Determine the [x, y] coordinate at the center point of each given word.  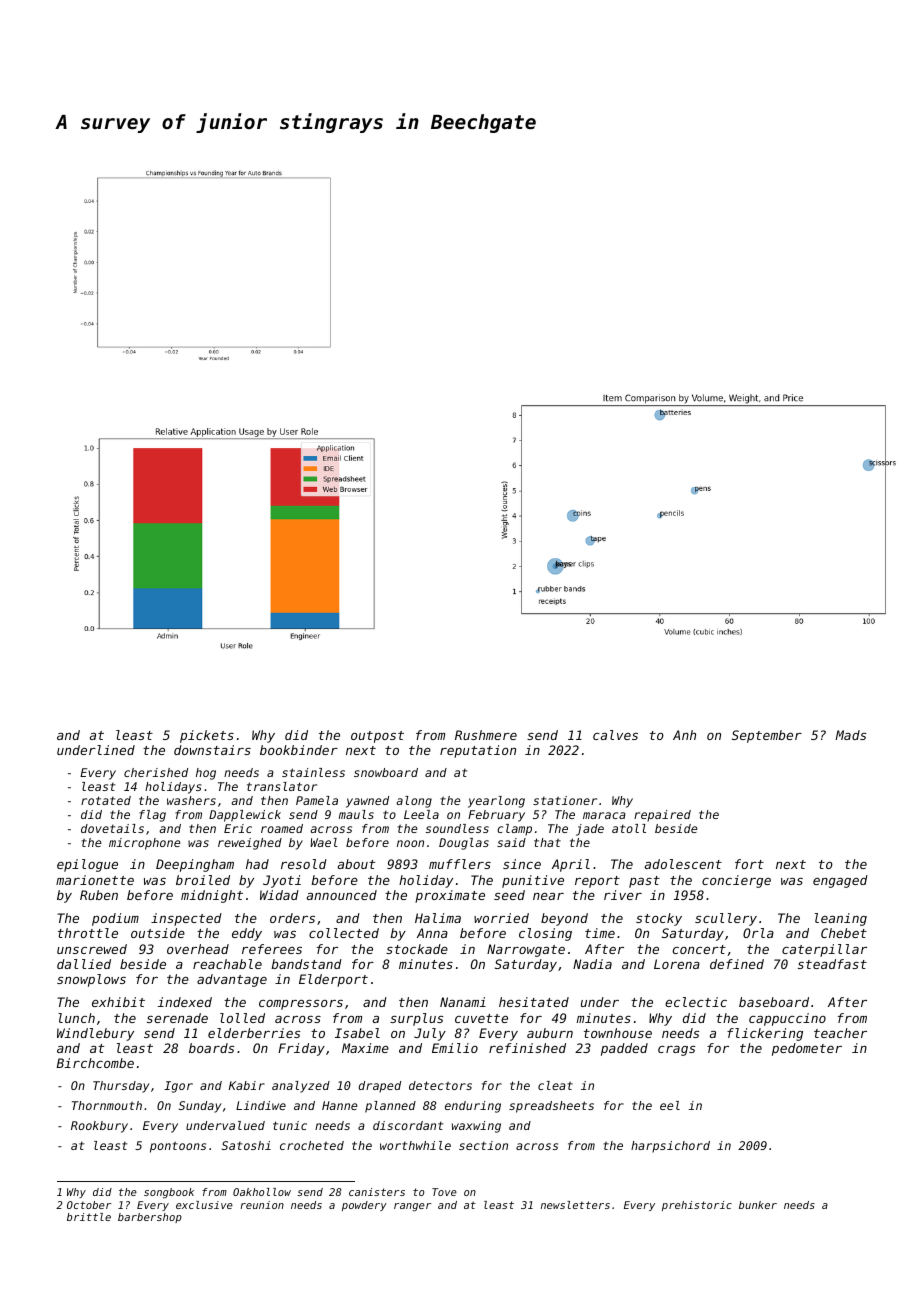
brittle [89, 1217]
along [414, 802]
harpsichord [670, 1147]
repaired [662, 816]
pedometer [807, 1049]
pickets [207, 736]
